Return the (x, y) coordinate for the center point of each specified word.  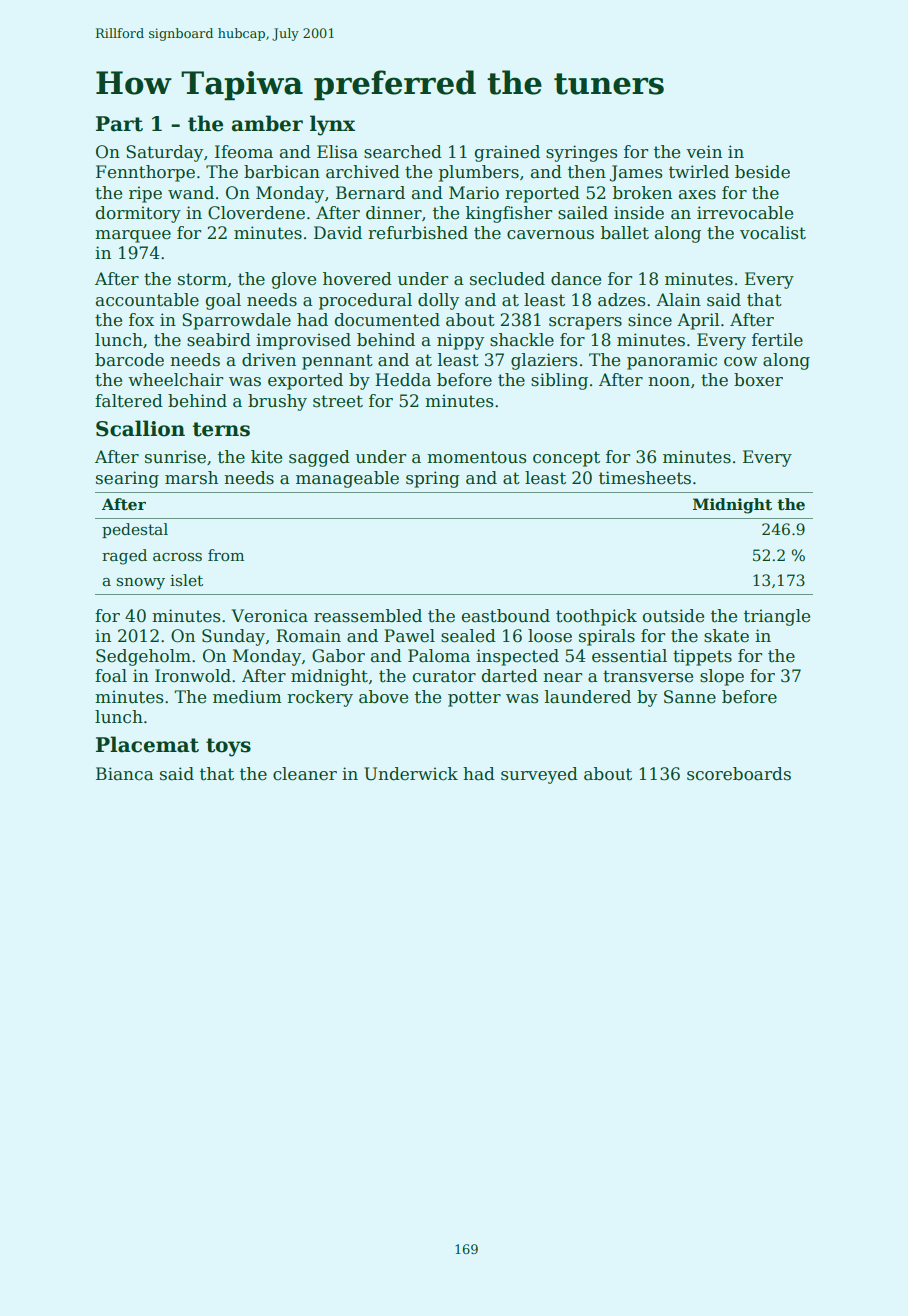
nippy (460, 341)
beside (762, 172)
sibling (559, 381)
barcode (129, 360)
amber (267, 123)
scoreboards (739, 774)
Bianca (125, 774)
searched (403, 152)
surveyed (539, 775)
